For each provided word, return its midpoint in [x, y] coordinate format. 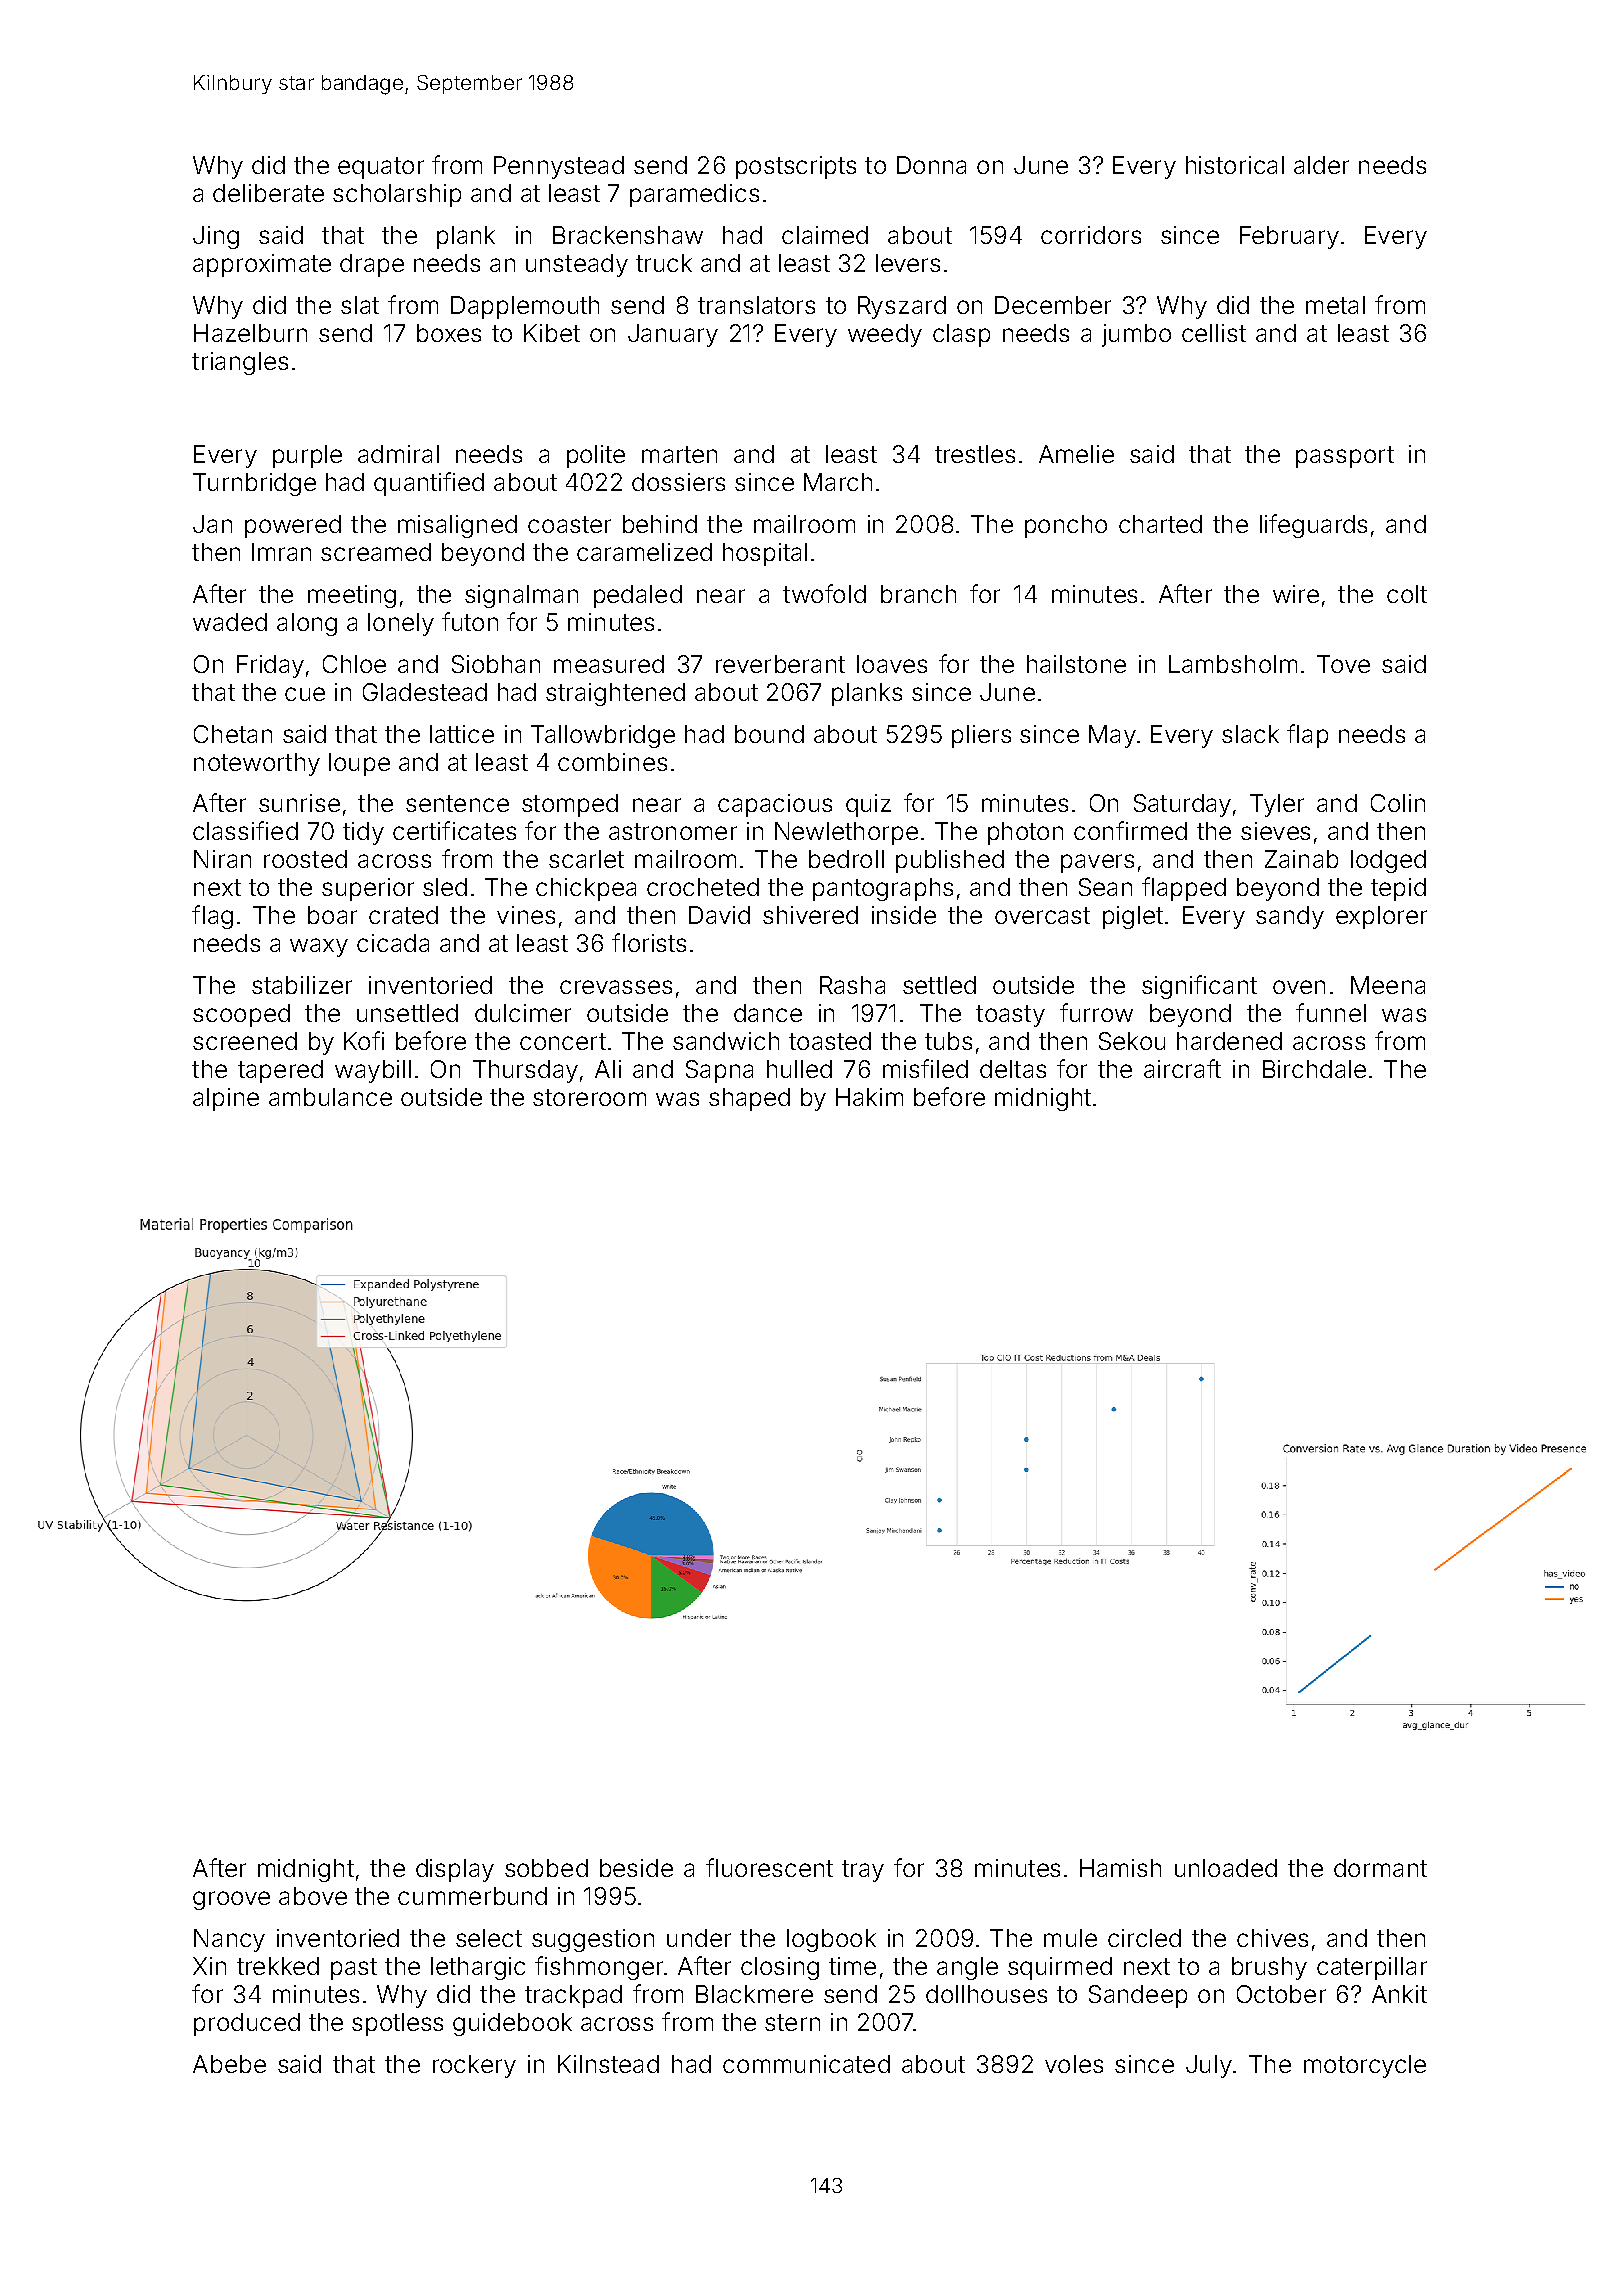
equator [381, 168]
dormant [1380, 1868]
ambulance [330, 1097]
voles [1074, 2064]
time [852, 1966]
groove [231, 1900]
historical [1235, 165]
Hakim [869, 1097]
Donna [931, 165]
